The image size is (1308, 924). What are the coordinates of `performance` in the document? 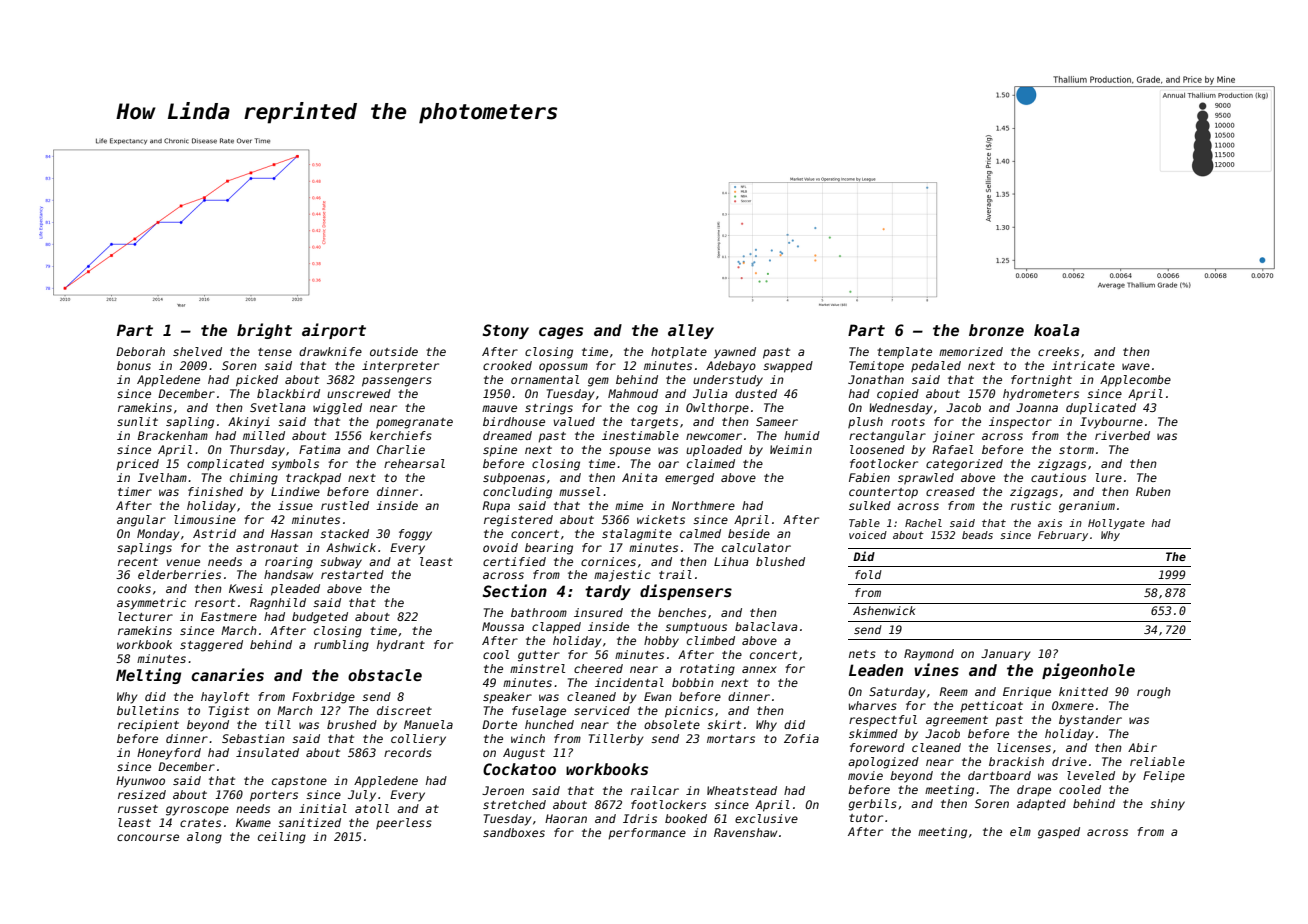 It's located at (647, 834).
